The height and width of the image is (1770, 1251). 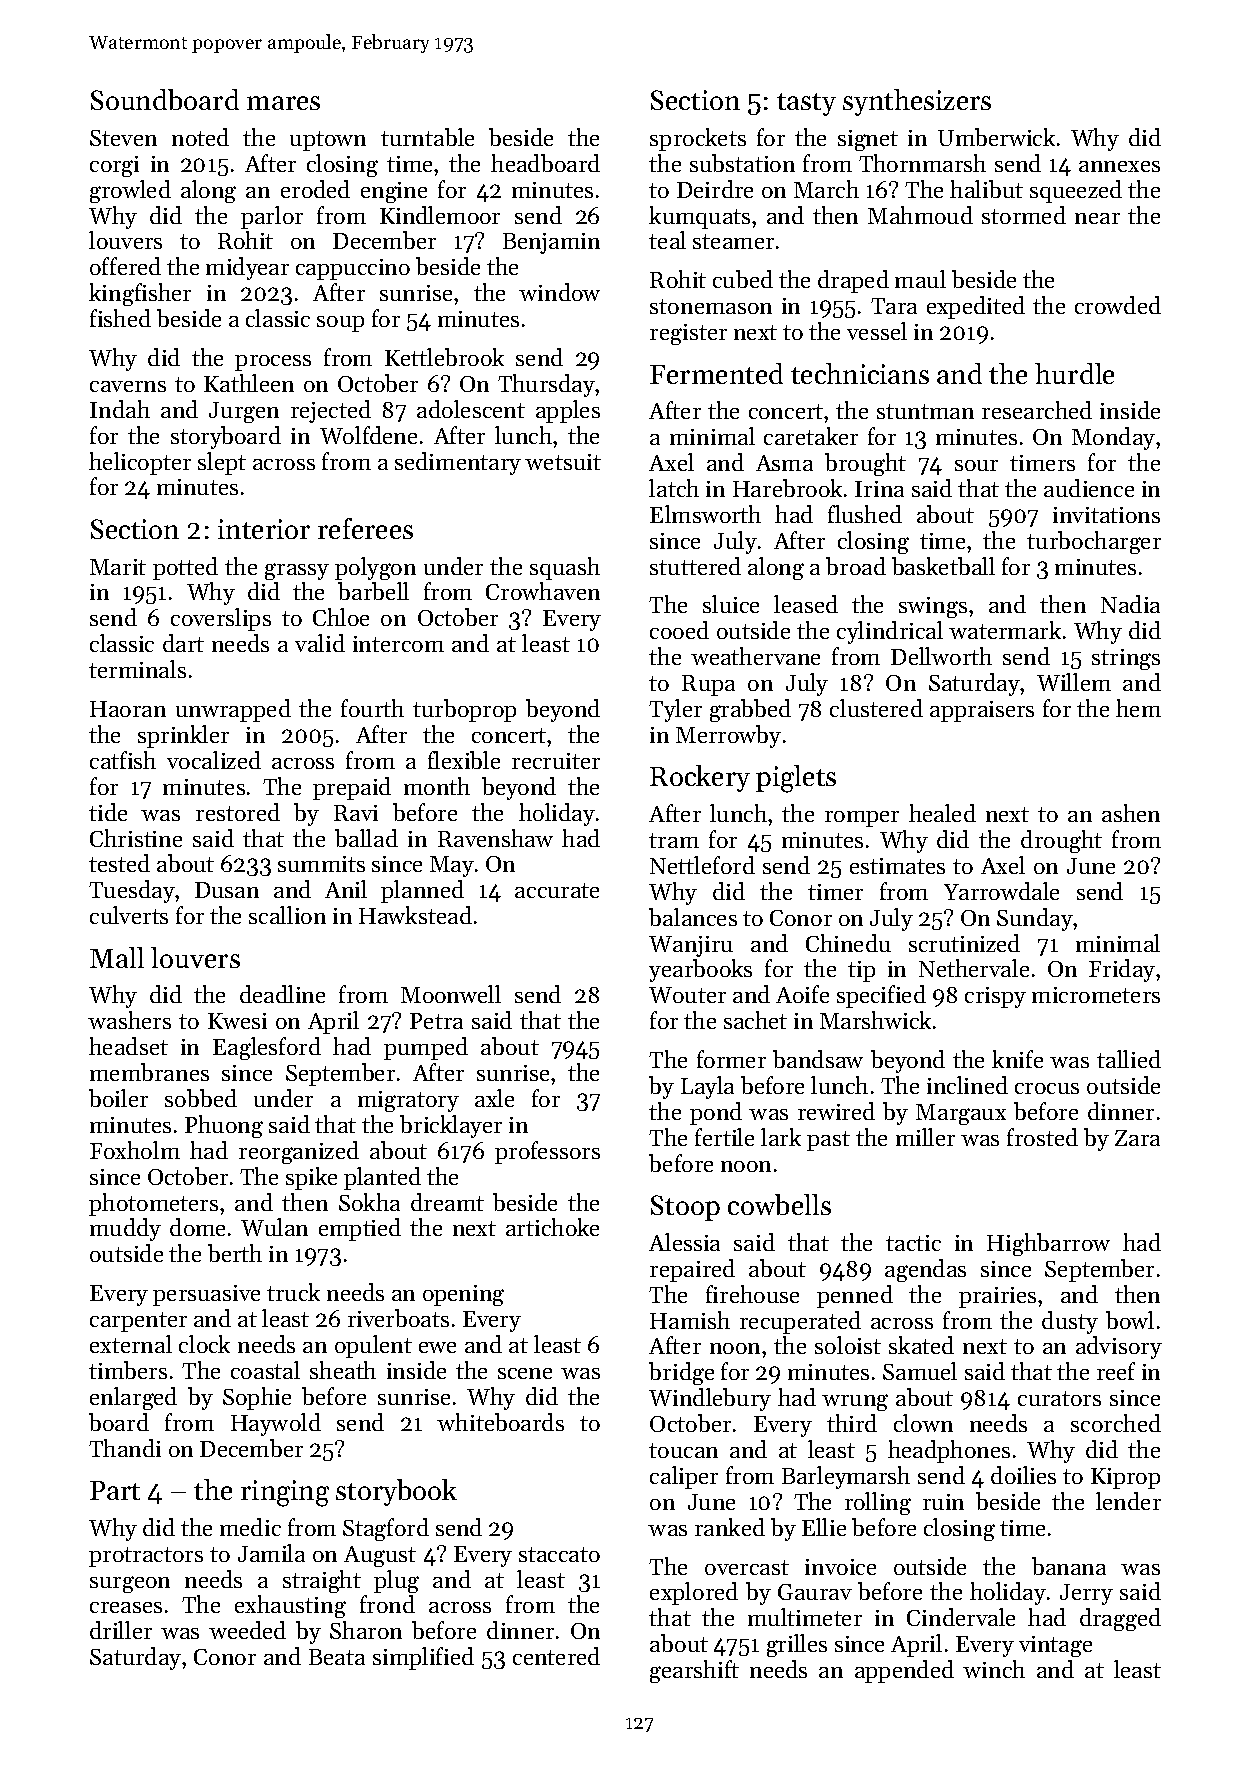 I want to click on dreamt, so click(x=447, y=1202).
